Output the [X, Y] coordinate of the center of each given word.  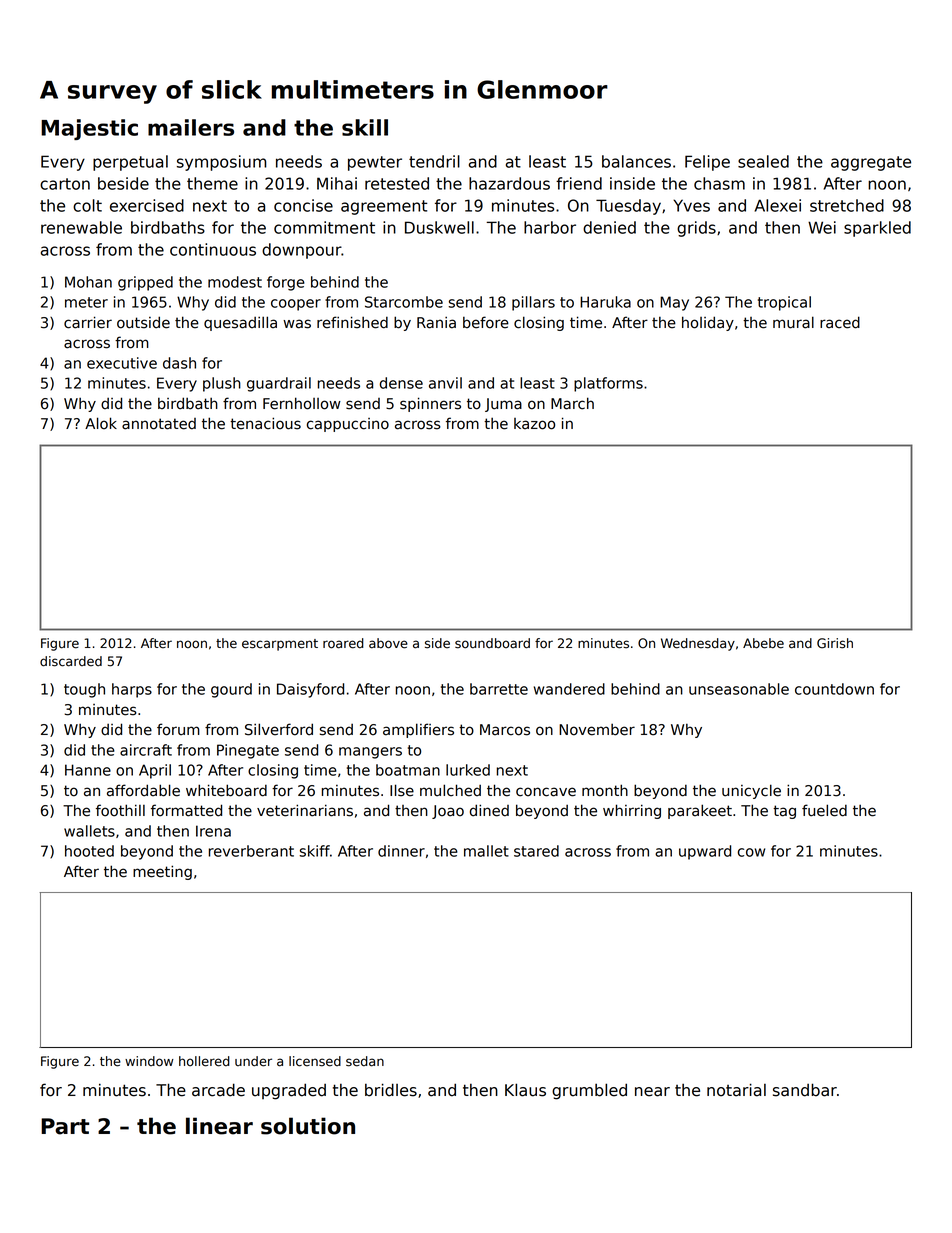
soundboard [492, 643]
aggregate [871, 163]
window [149, 1061]
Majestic [89, 129]
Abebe [763, 643]
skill [365, 127]
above [388, 643]
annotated [159, 424]
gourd [231, 690]
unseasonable [739, 689]
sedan [365, 1061]
